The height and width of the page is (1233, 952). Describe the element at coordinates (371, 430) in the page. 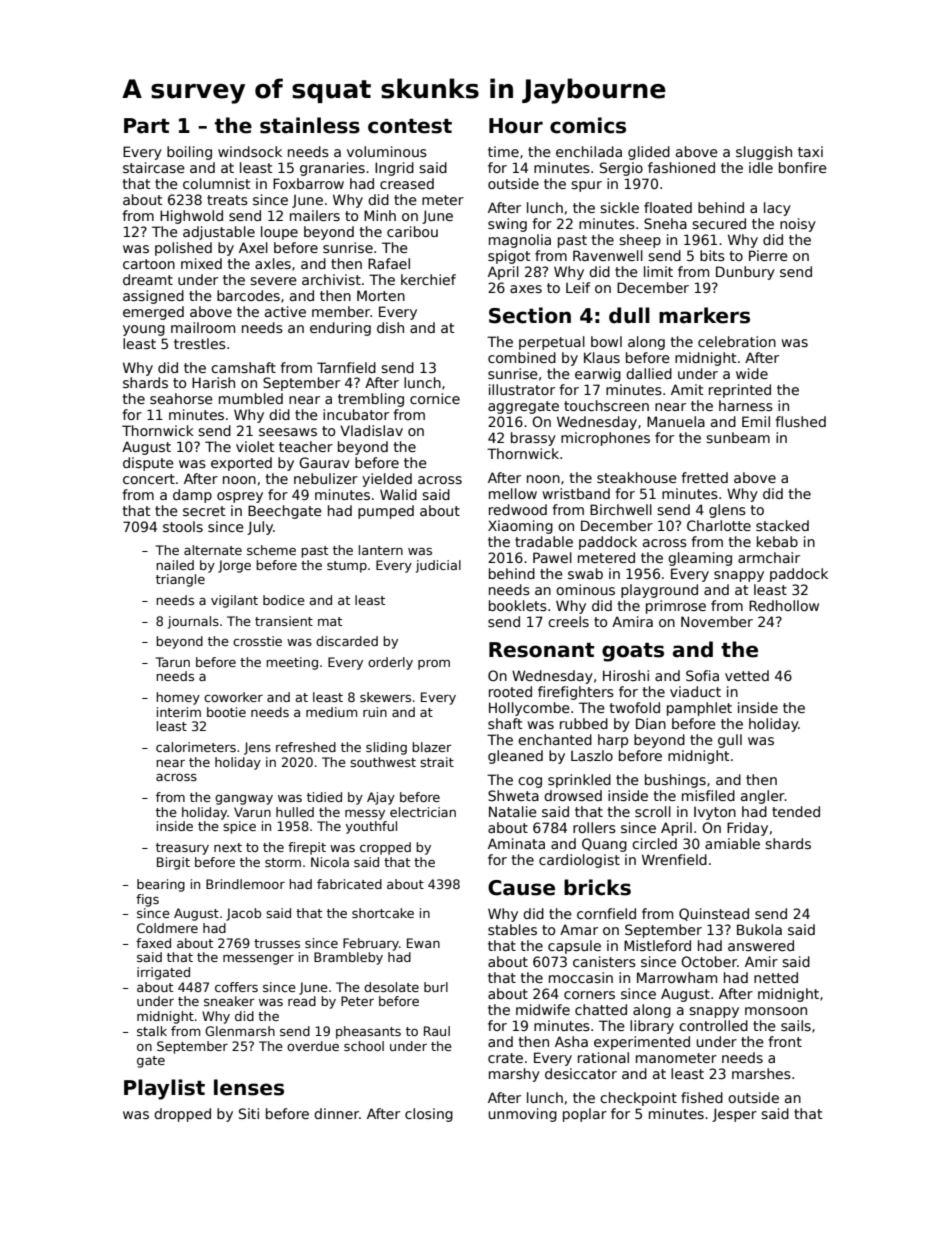

I see `Vladislav` at that location.
